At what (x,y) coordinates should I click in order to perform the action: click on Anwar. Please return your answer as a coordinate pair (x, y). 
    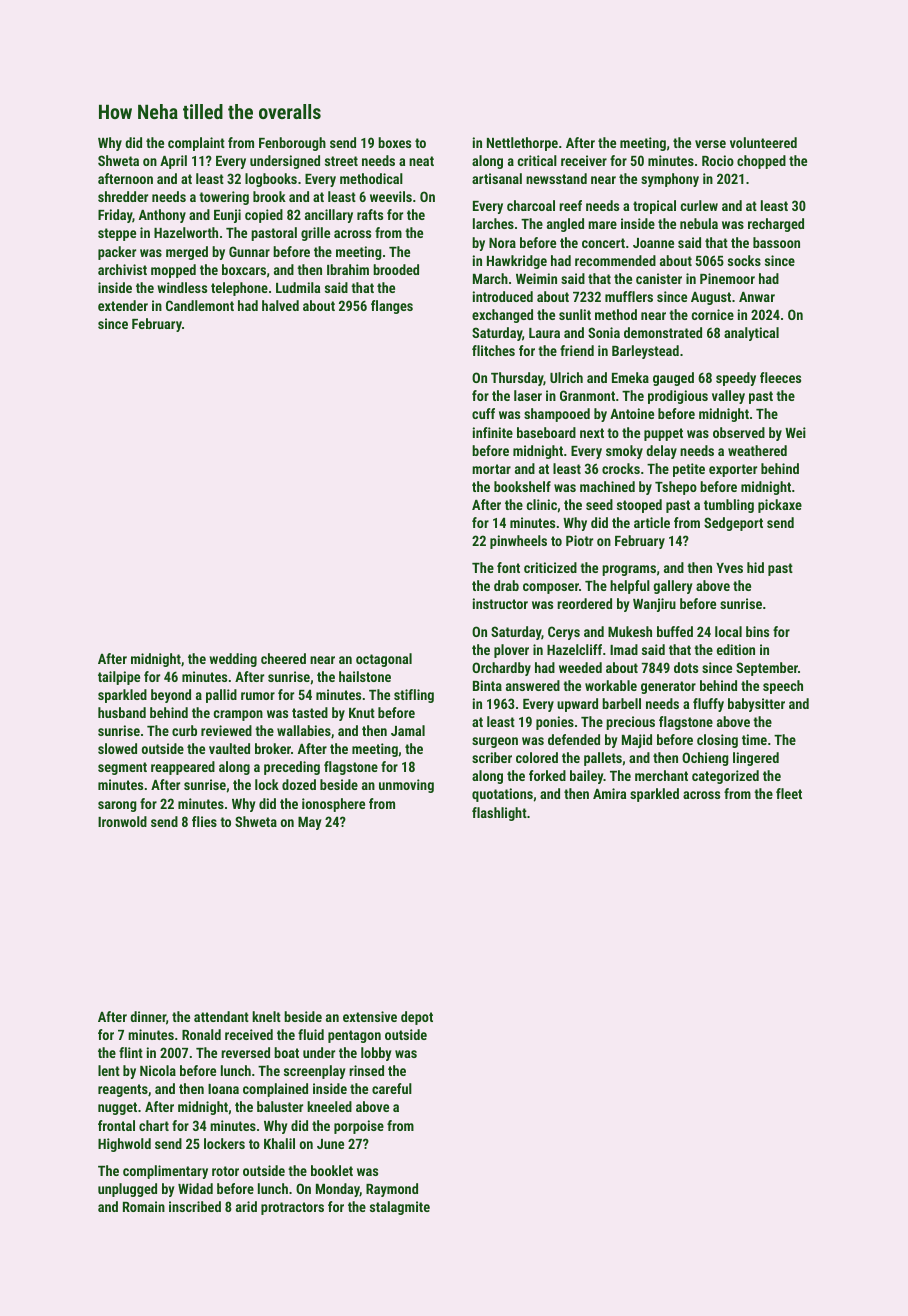
    Looking at the image, I should click on (757, 297).
